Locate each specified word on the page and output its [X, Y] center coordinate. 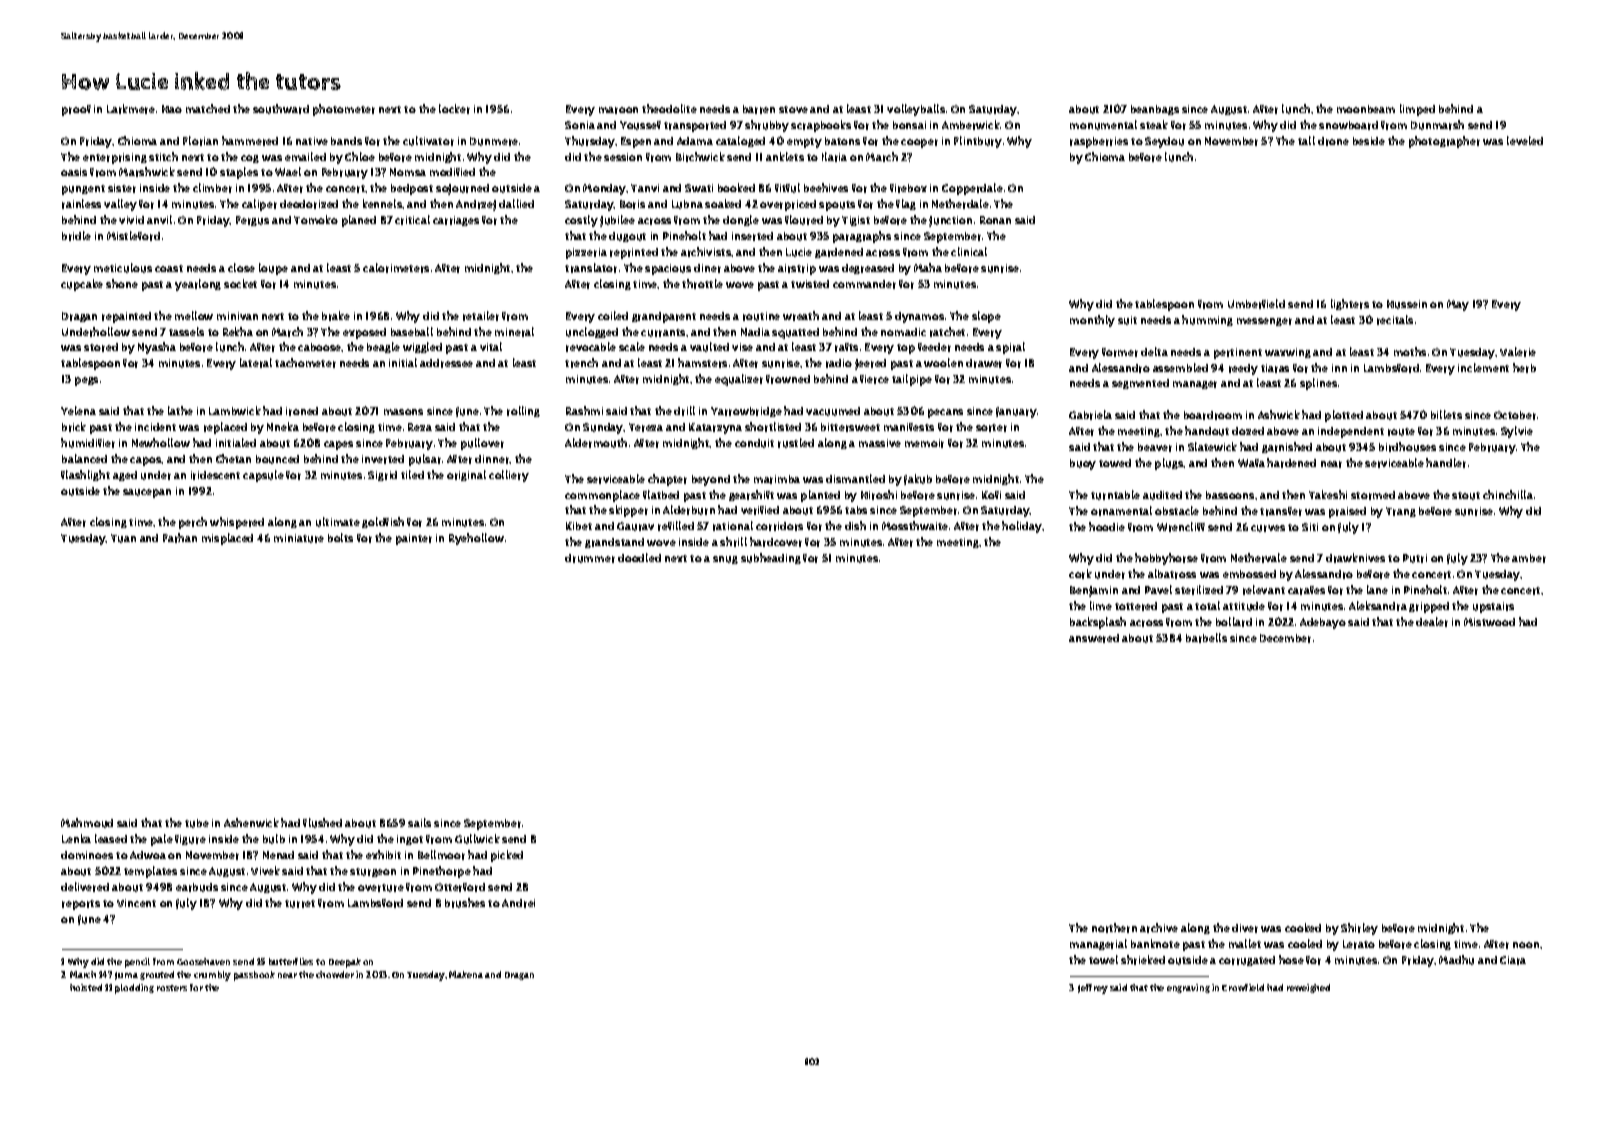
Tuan [123, 538]
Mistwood [1489, 622]
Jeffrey [1093, 989]
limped [1417, 110]
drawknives [1355, 558]
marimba [777, 479]
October [1515, 415]
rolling [523, 411]
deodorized [309, 204]
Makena [466, 974]
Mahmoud [87, 823]
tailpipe [912, 380]
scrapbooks [821, 126]
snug [725, 560]
